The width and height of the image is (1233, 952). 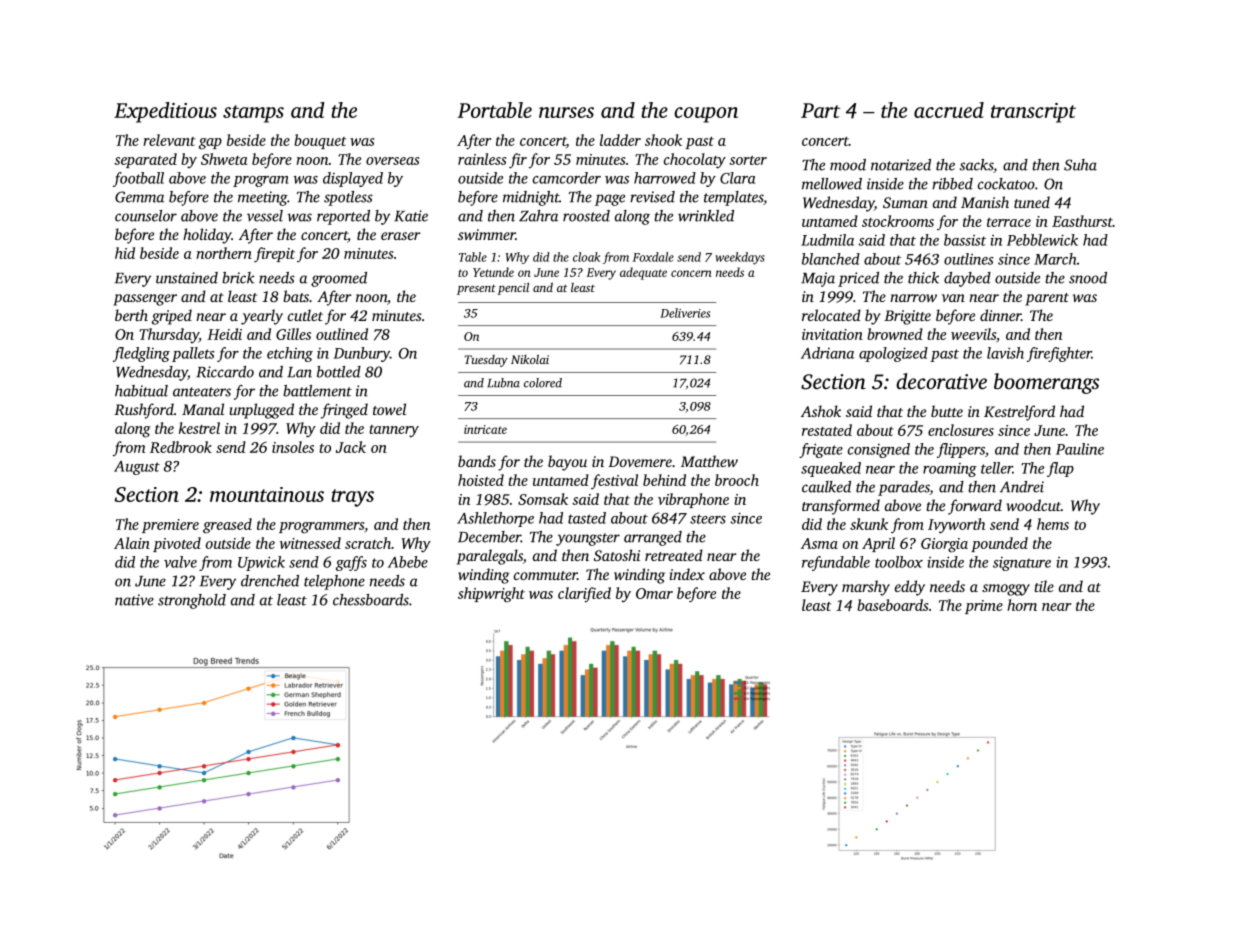 What do you see at coordinates (352, 498) in the image?
I see `trays` at bounding box center [352, 498].
